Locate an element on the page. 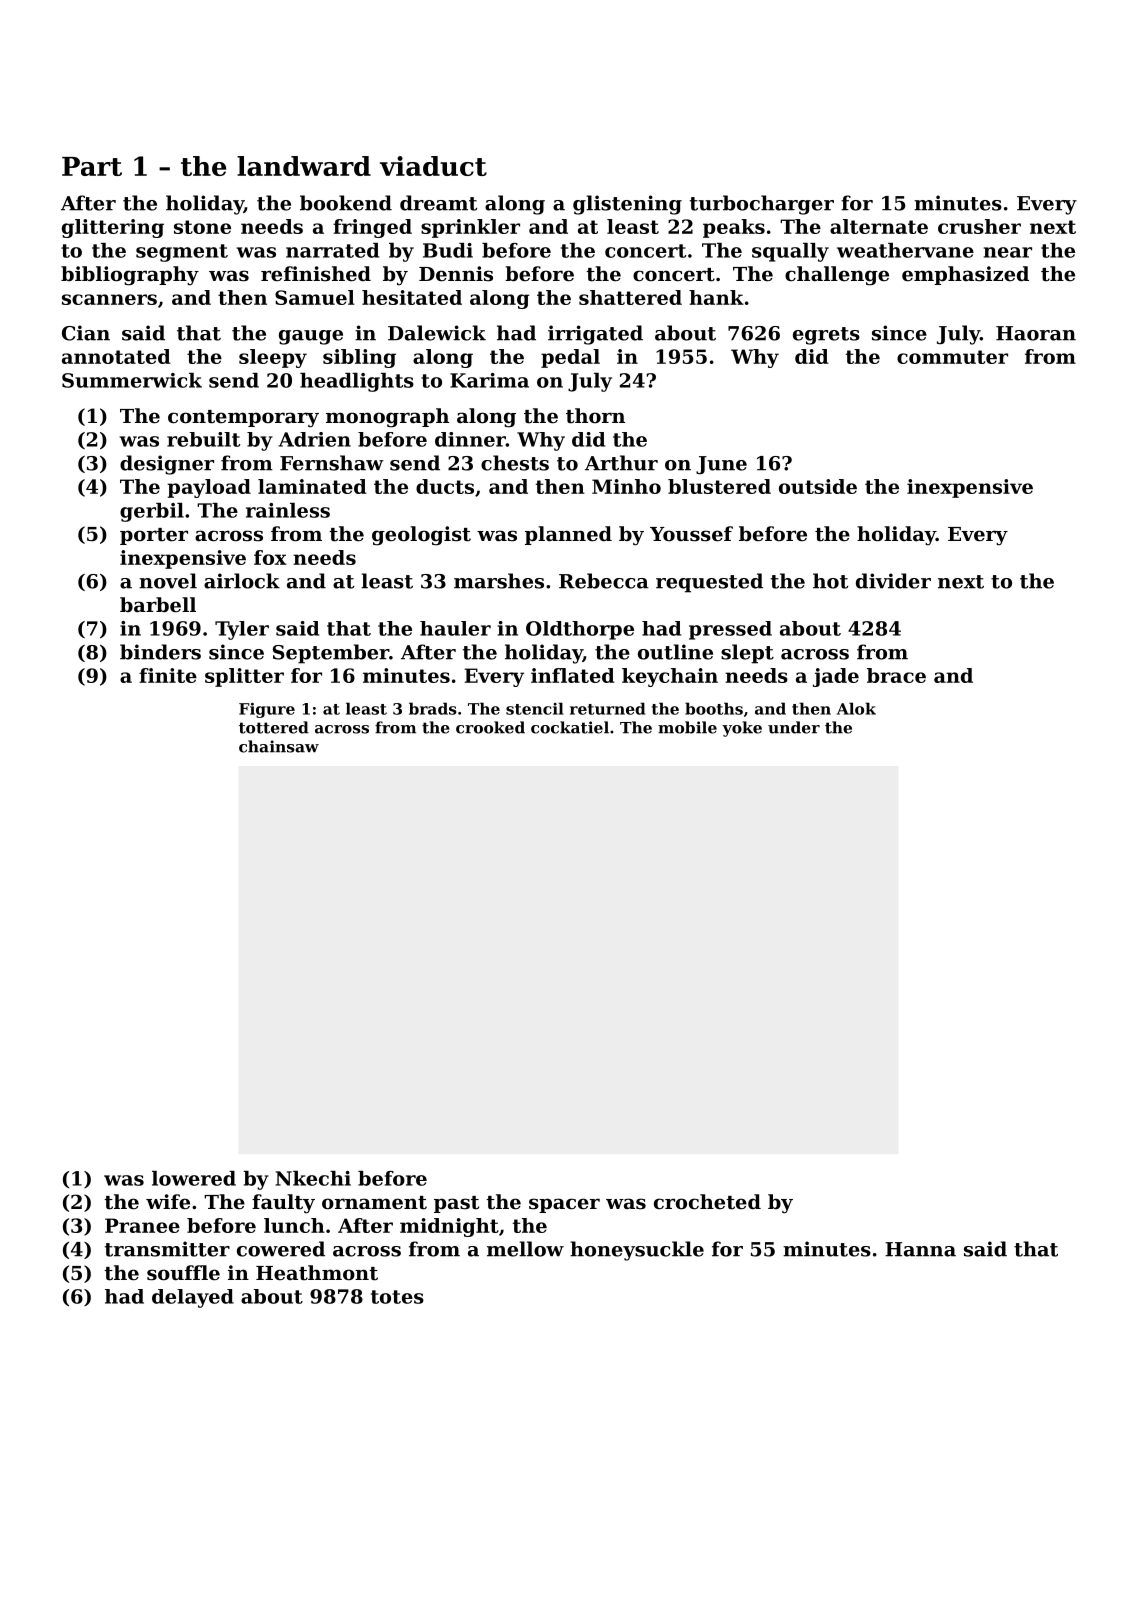 This document has height=1615, width=1137. mobile is located at coordinates (687, 727).
